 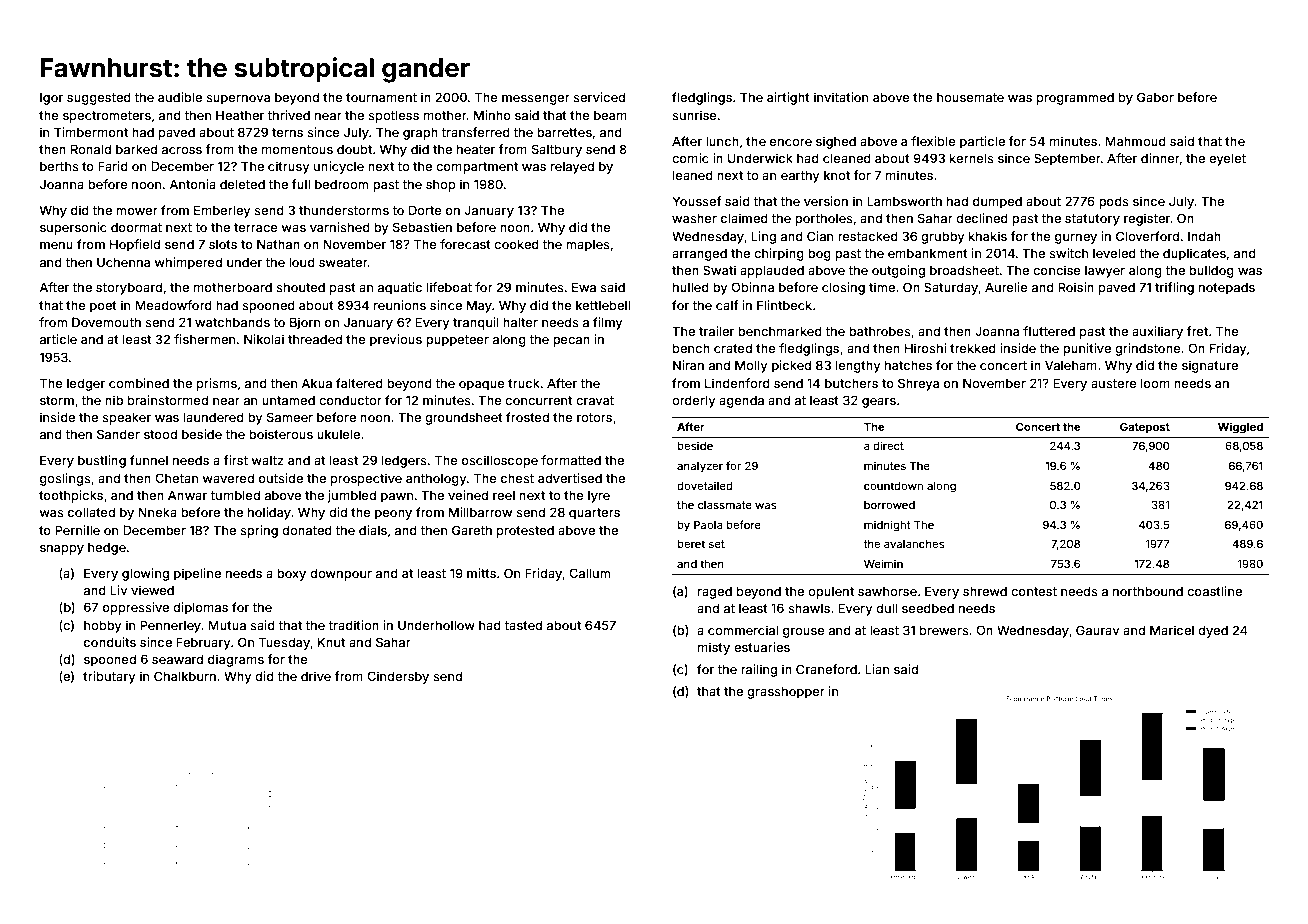 I want to click on compartment, so click(x=477, y=168).
